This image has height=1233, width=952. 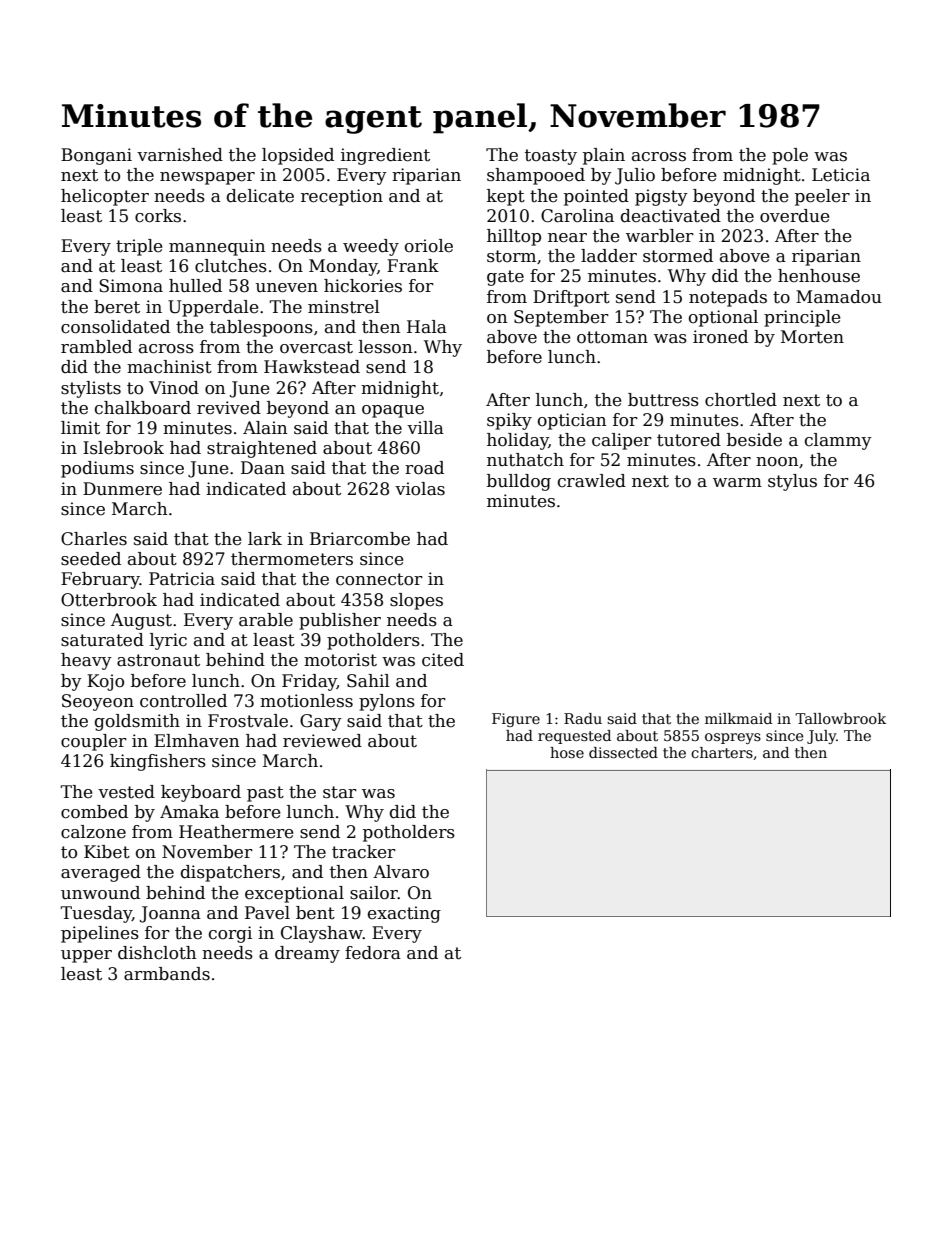 What do you see at coordinates (100, 934) in the image?
I see `pipelines` at bounding box center [100, 934].
